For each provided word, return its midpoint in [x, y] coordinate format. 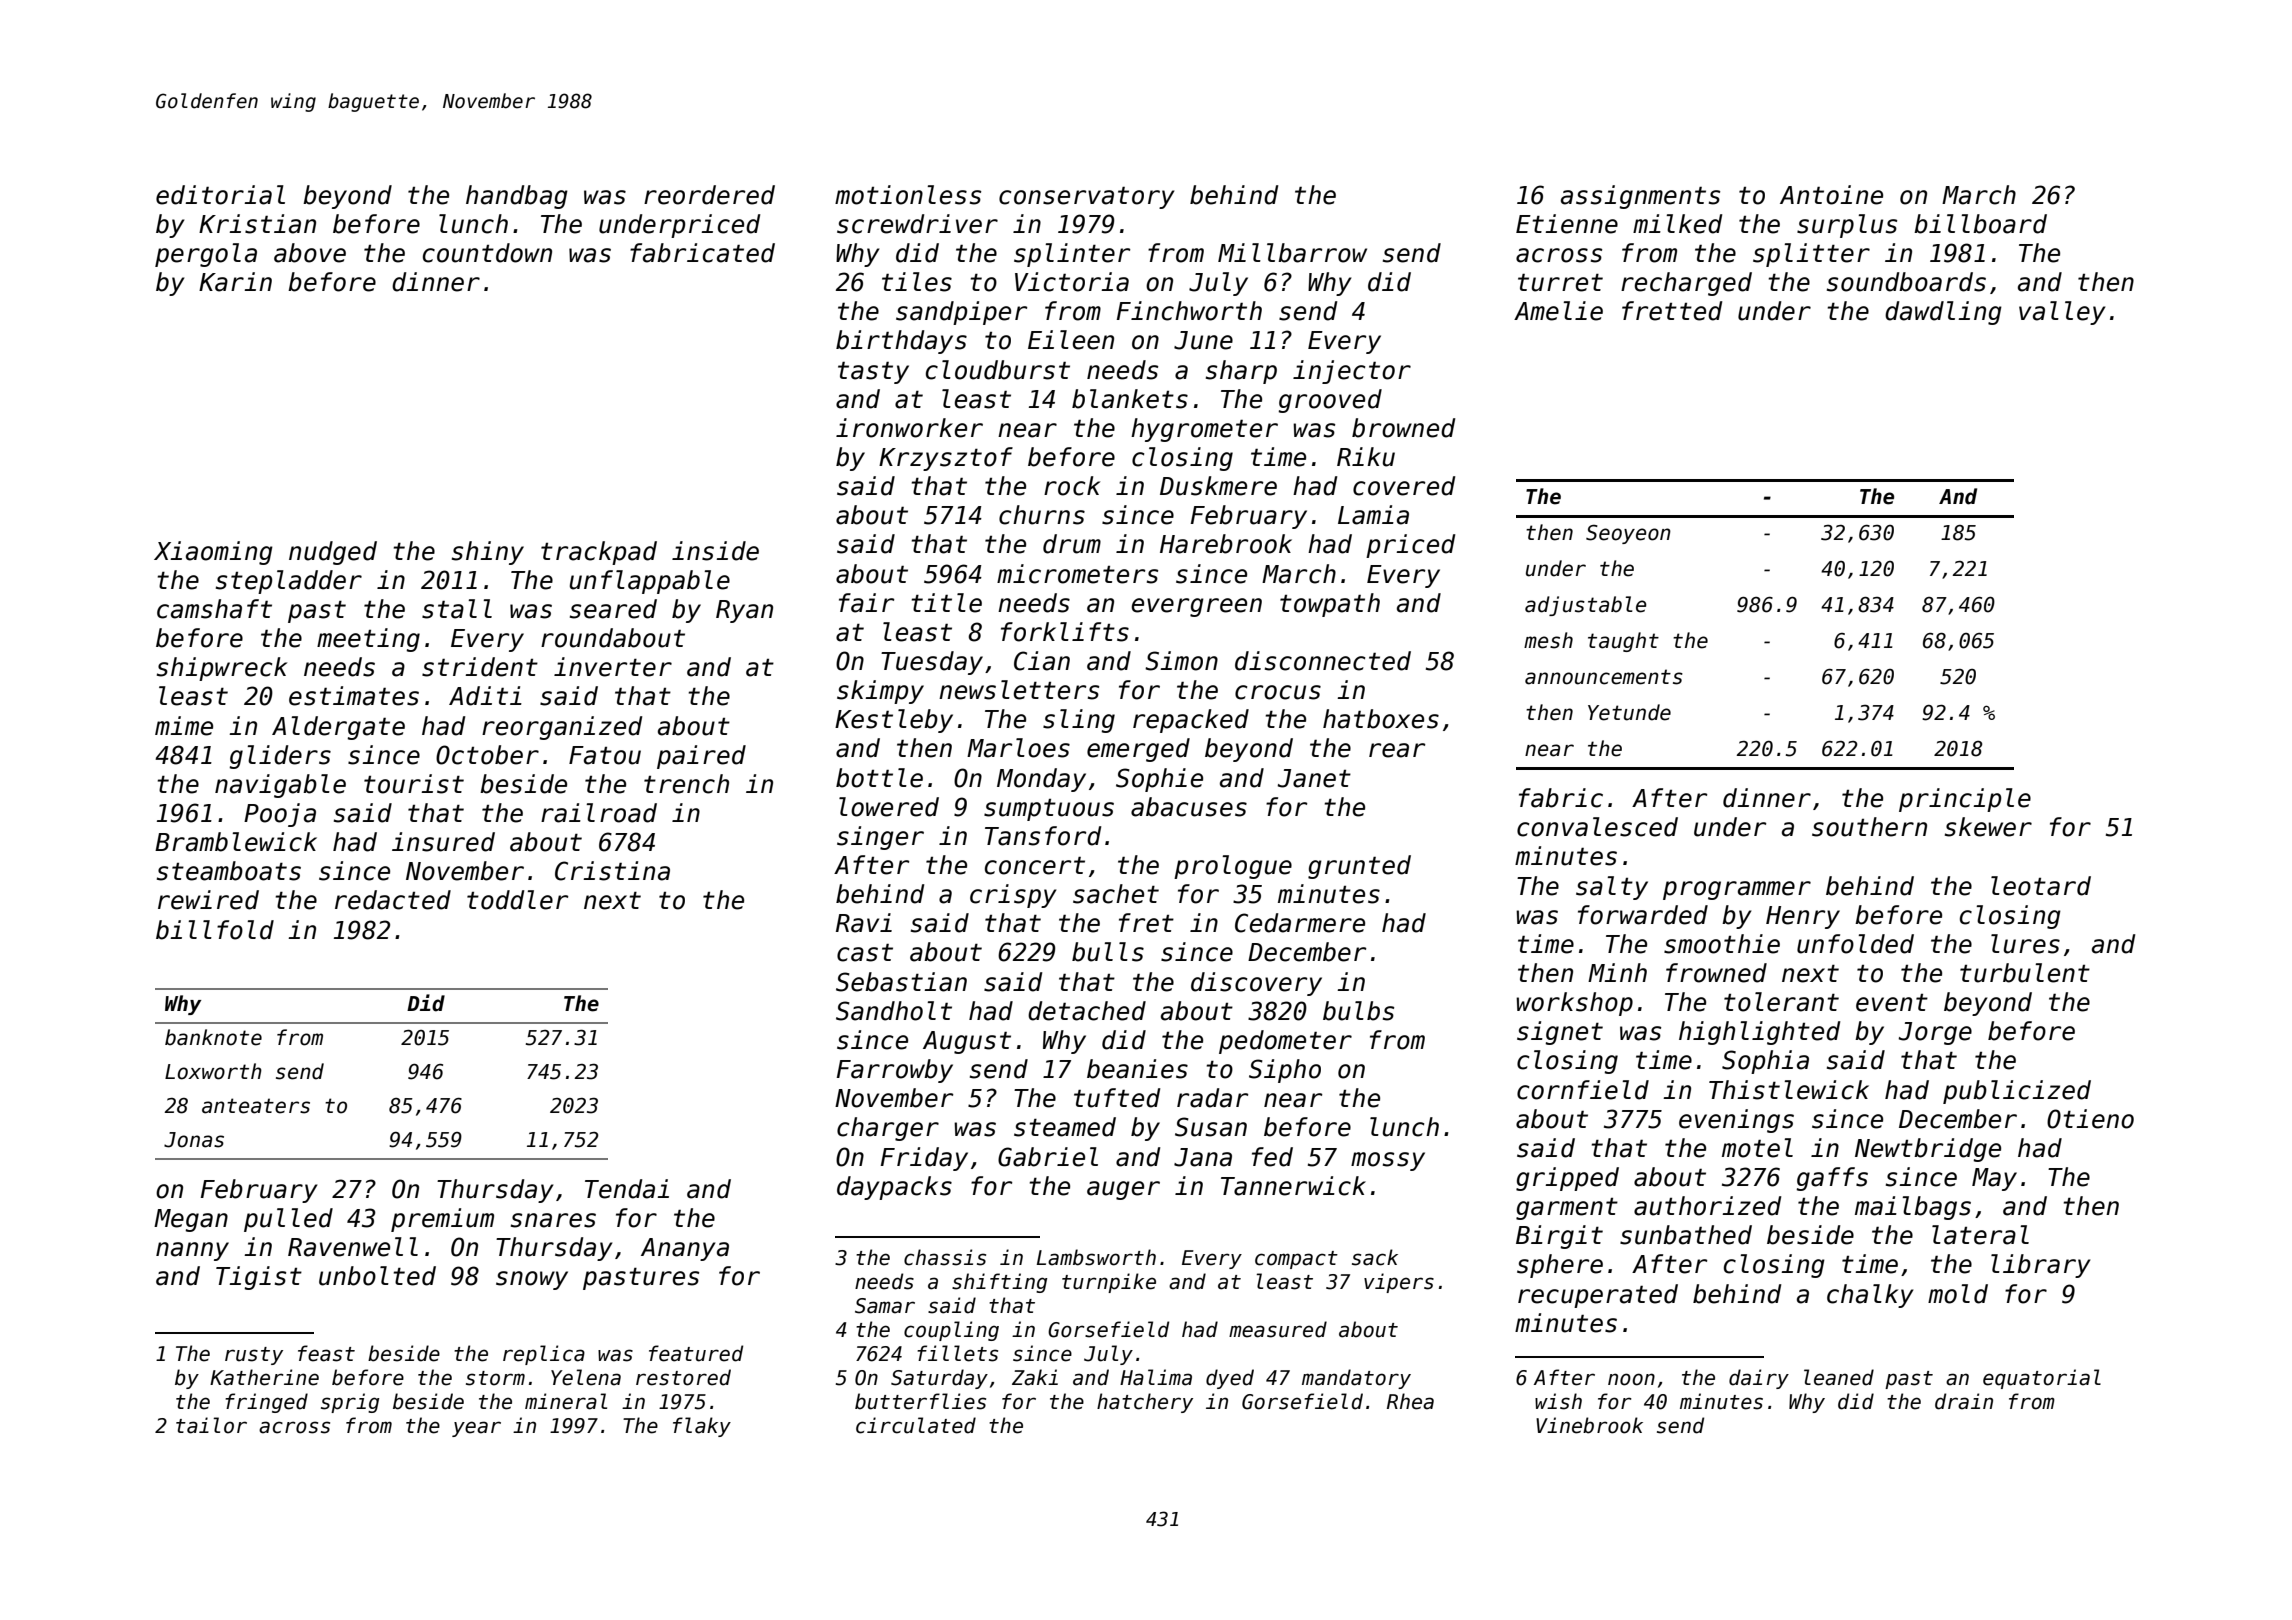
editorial [220, 195]
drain [1964, 1401]
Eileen [1071, 340]
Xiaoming [213, 553]
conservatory [1086, 198]
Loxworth [213, 1071]
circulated [916, 1425]
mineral [566, 1401]
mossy [1388, 1161]
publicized [2017, 1092]
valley [2062, 313]
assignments [1640, 197]
